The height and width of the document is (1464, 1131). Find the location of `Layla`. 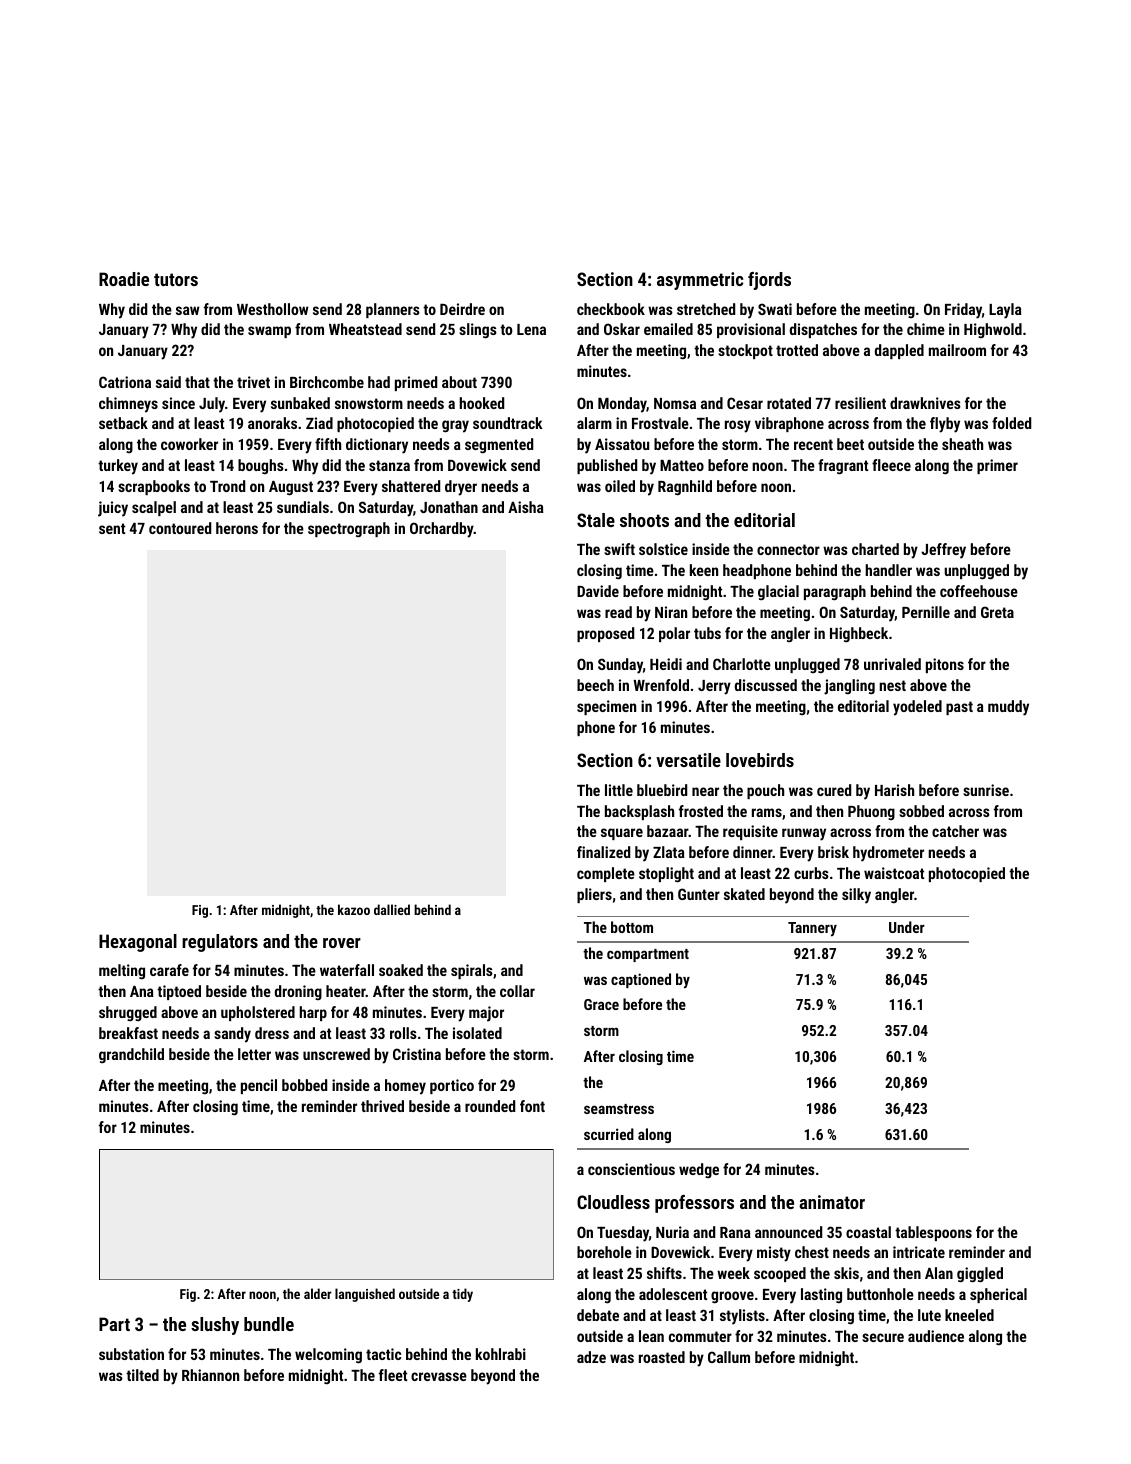

Layla is located at coordinates (1005, 311).
